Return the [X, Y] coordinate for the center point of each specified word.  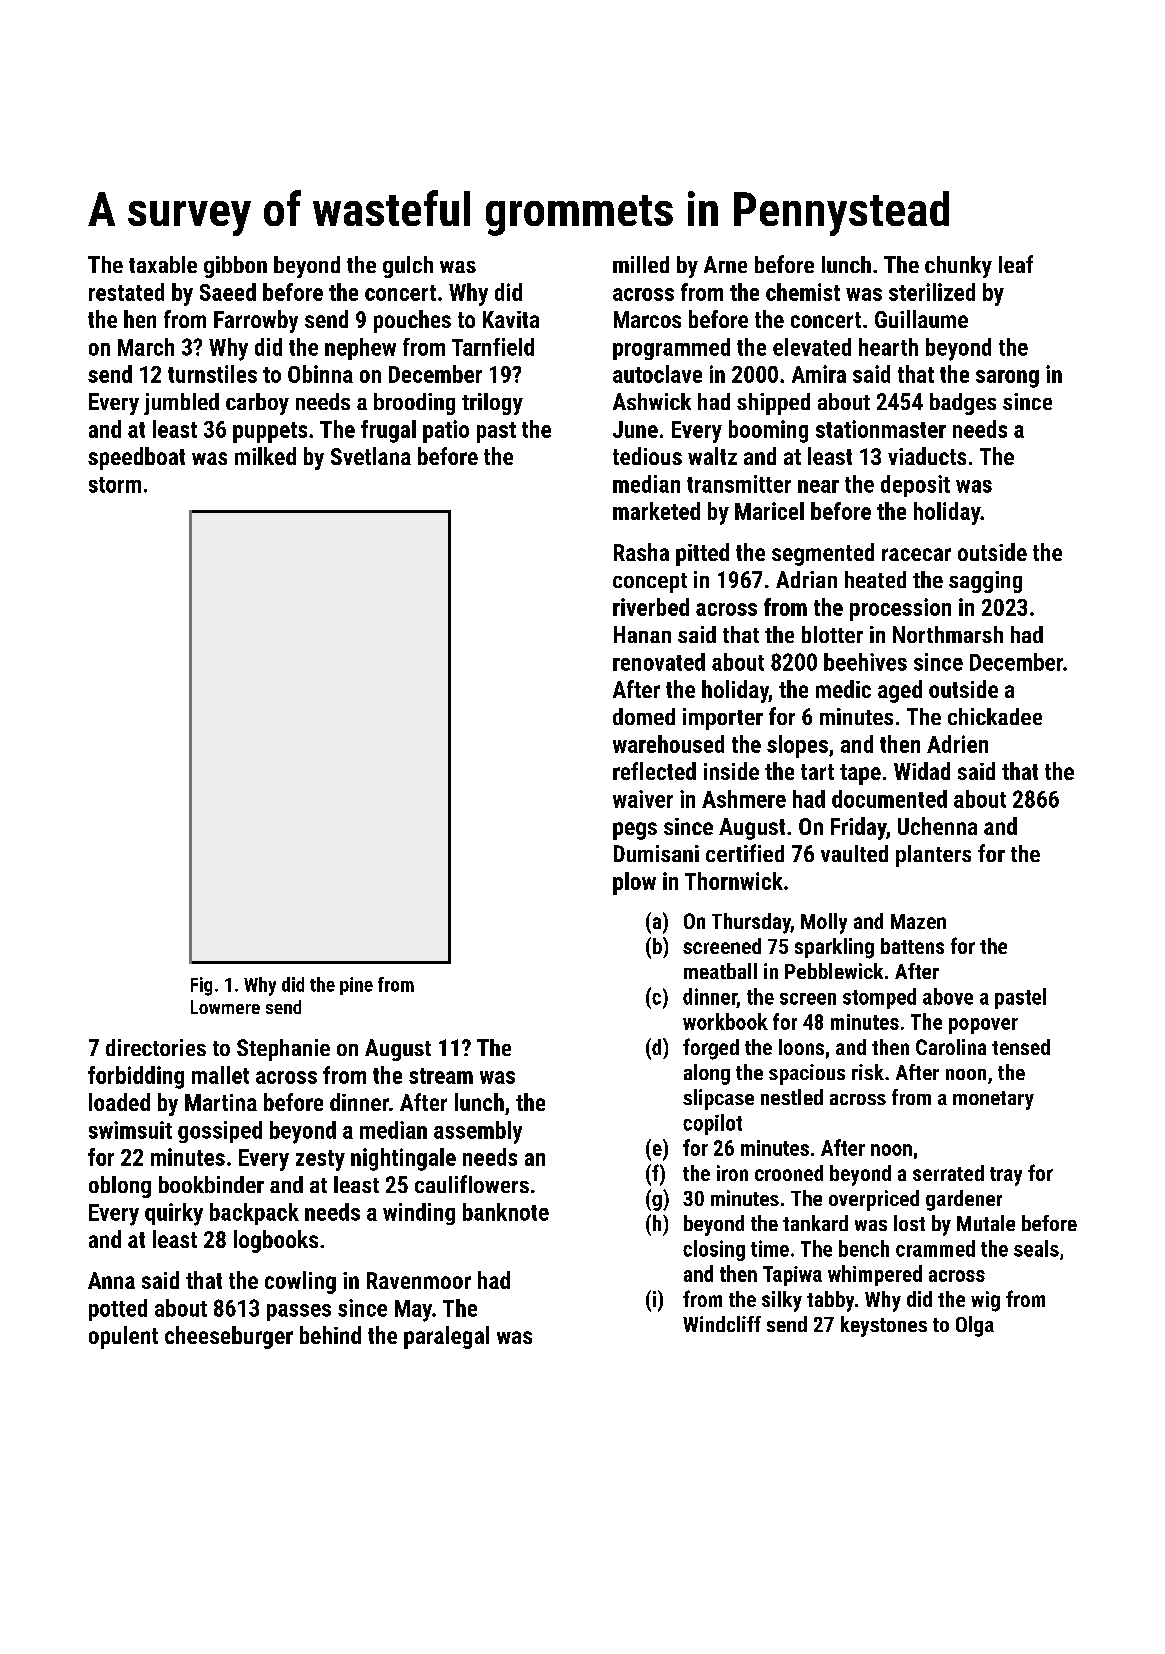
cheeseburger [229, 1337]
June [635, 429]
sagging [985, 582]
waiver [643, 799]
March [146, 347]
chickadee [995, 716]
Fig [201, 986]
